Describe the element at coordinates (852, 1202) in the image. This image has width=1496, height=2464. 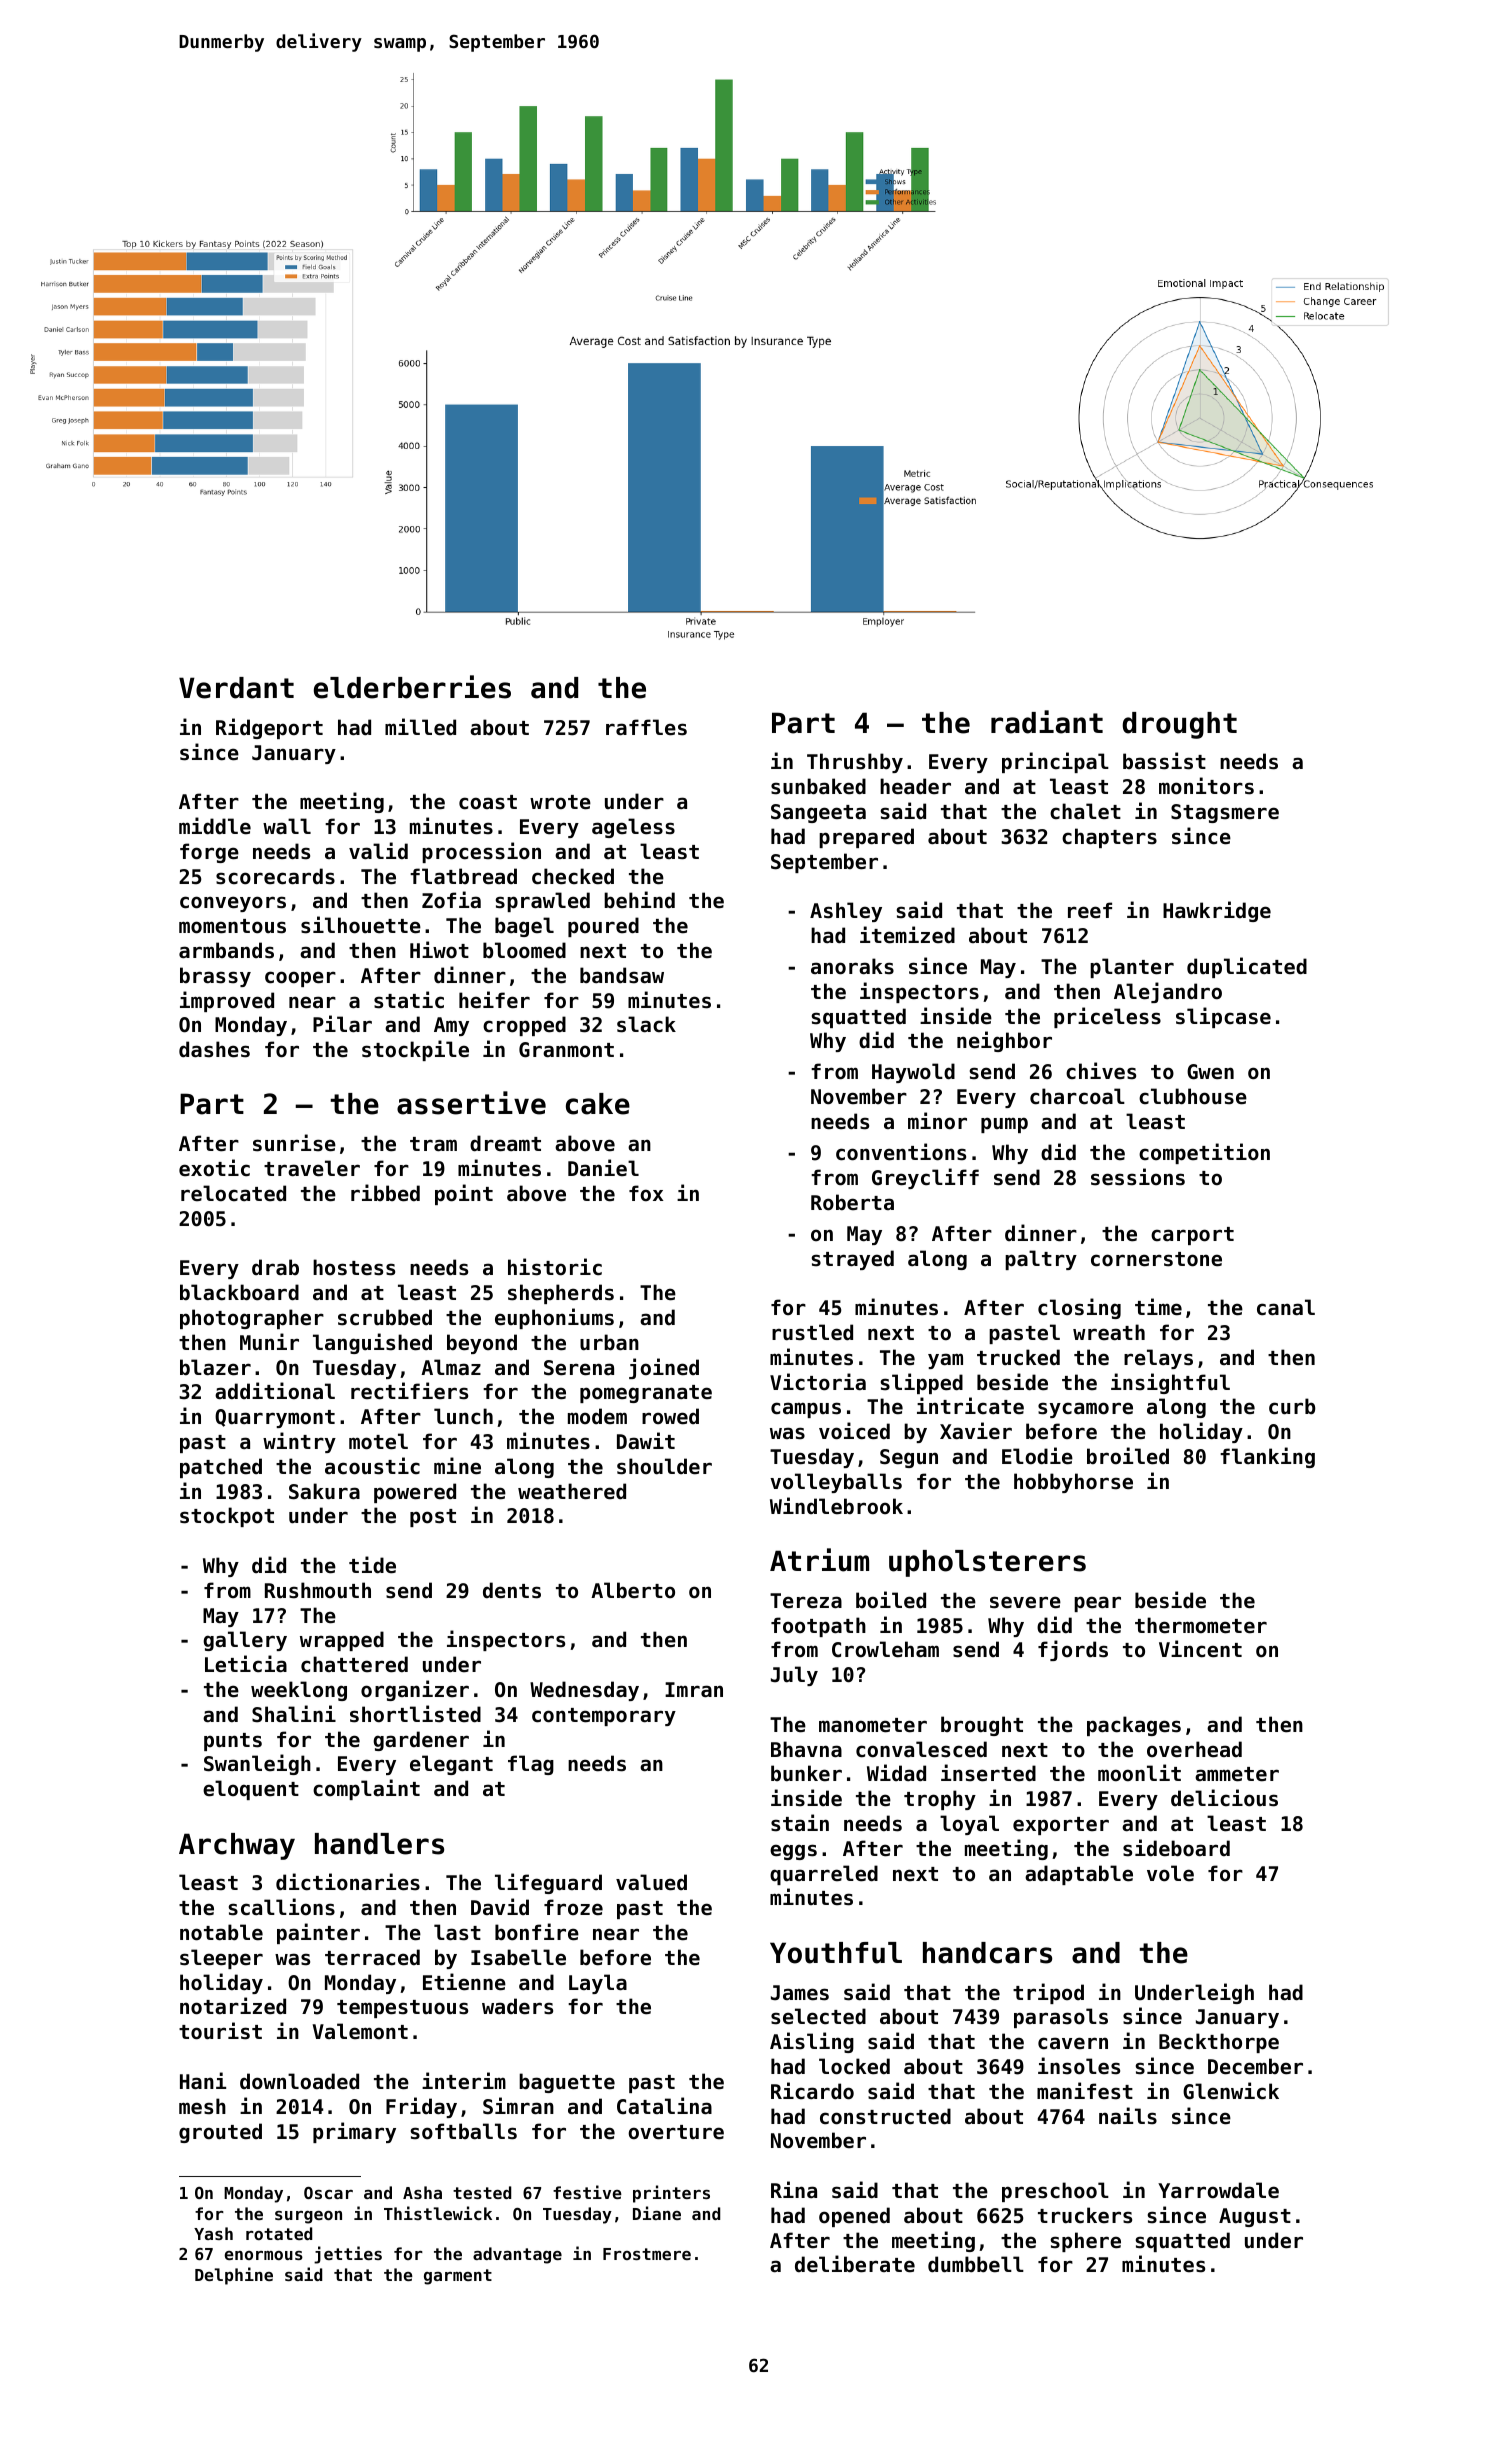
I see `Roberta` at that location.
